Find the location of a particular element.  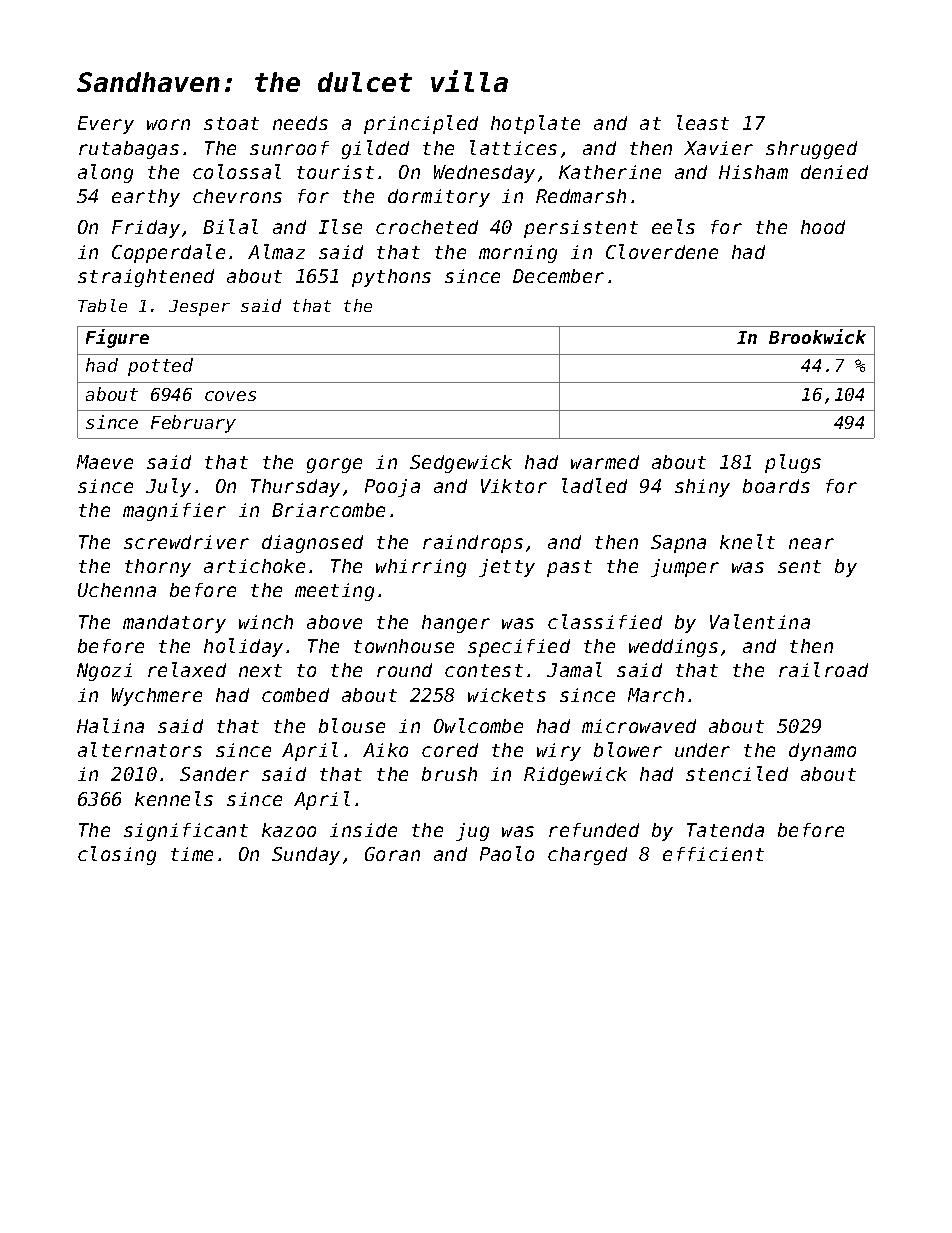

hood is located at coordinates (823, 227).
